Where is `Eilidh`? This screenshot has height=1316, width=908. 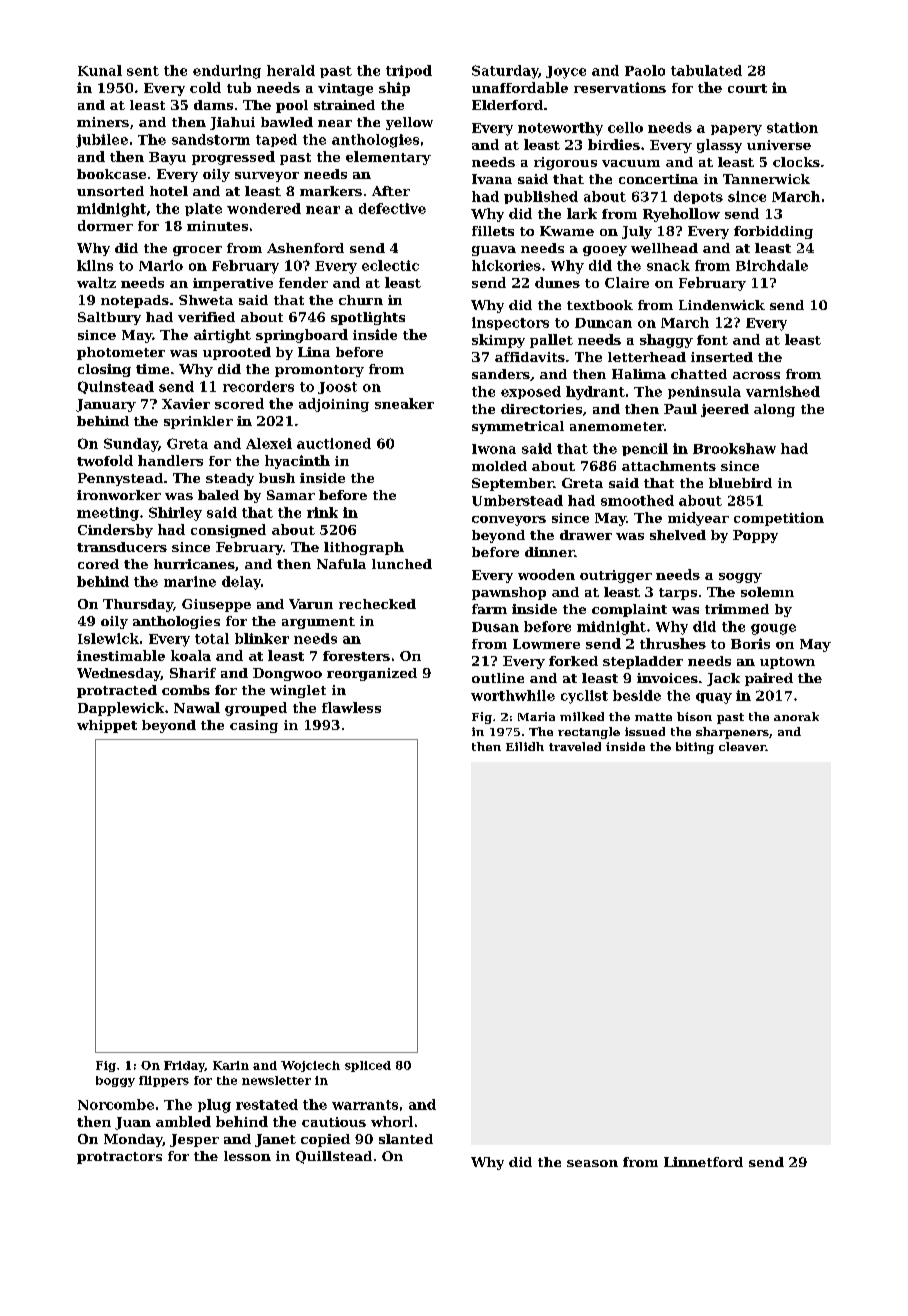
Eilidh is located at coordinates (525, 746).
